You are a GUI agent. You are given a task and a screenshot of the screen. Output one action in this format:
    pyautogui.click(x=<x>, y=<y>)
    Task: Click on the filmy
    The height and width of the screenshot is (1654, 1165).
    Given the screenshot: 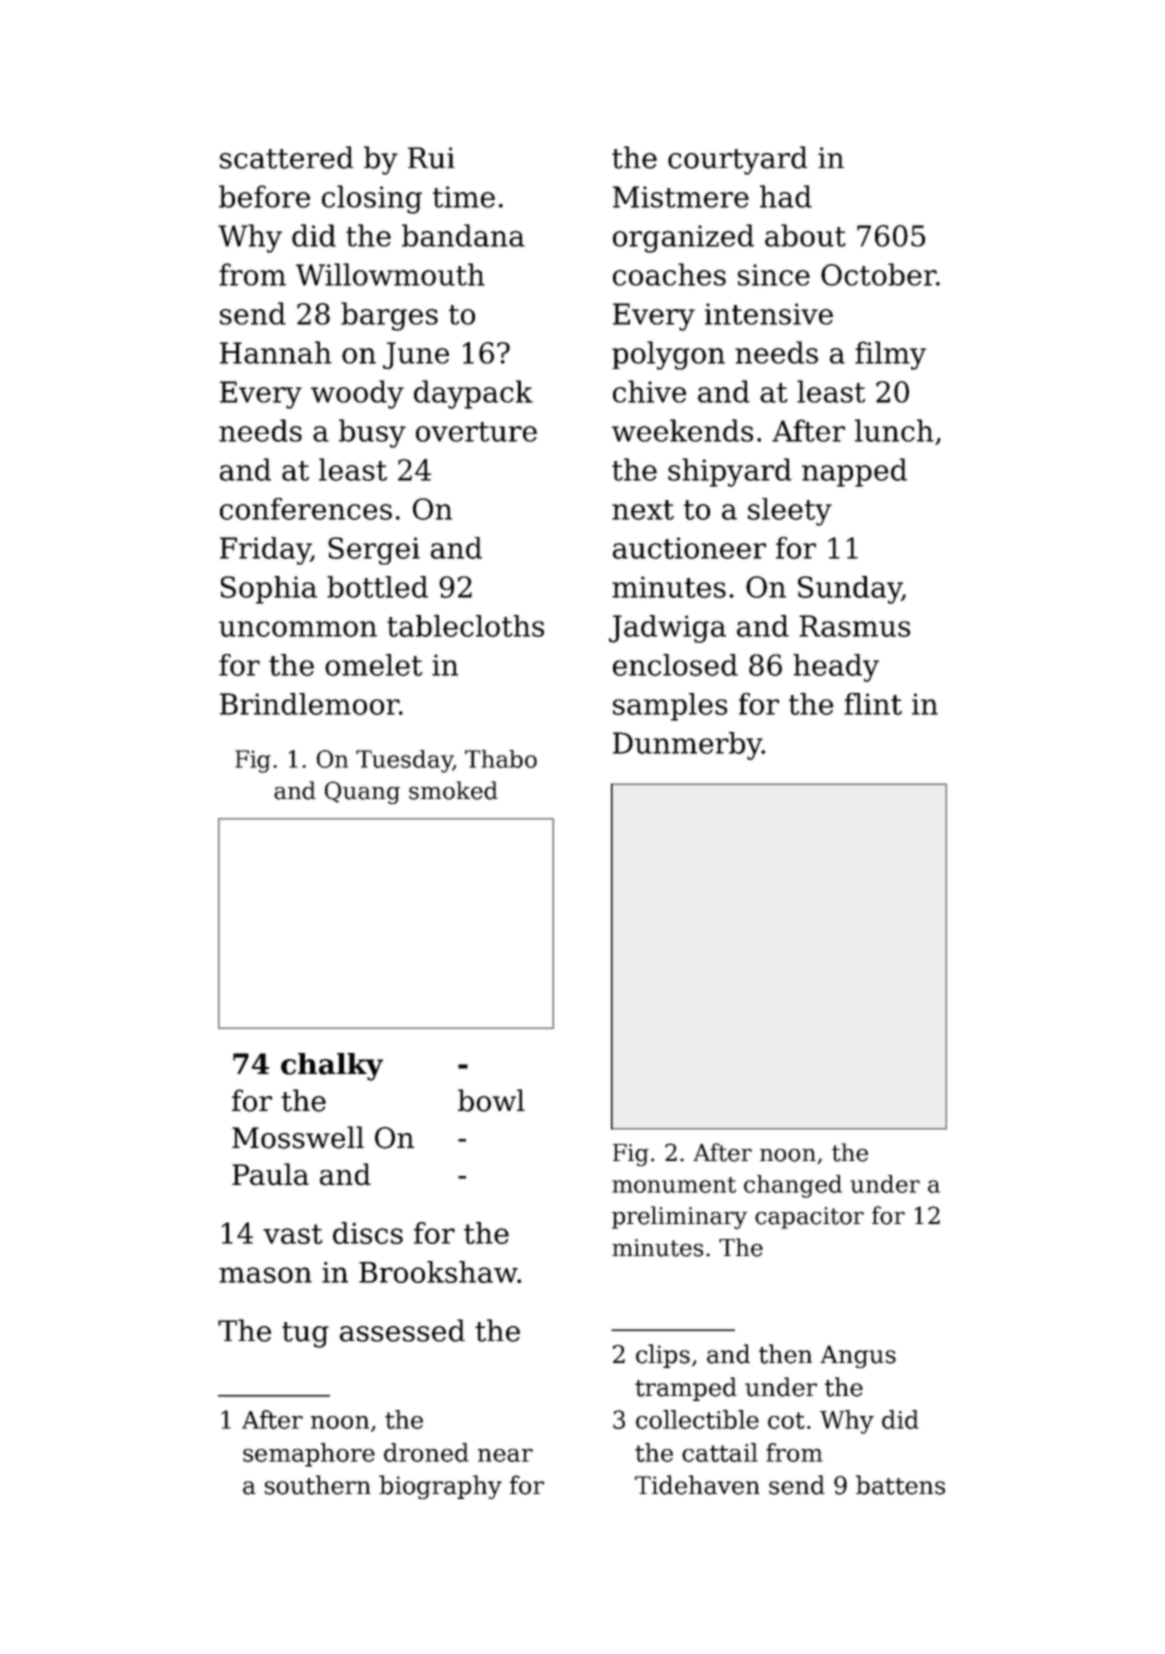 What is the action you would take?
    pyautogui.click(x=890, y=355)
